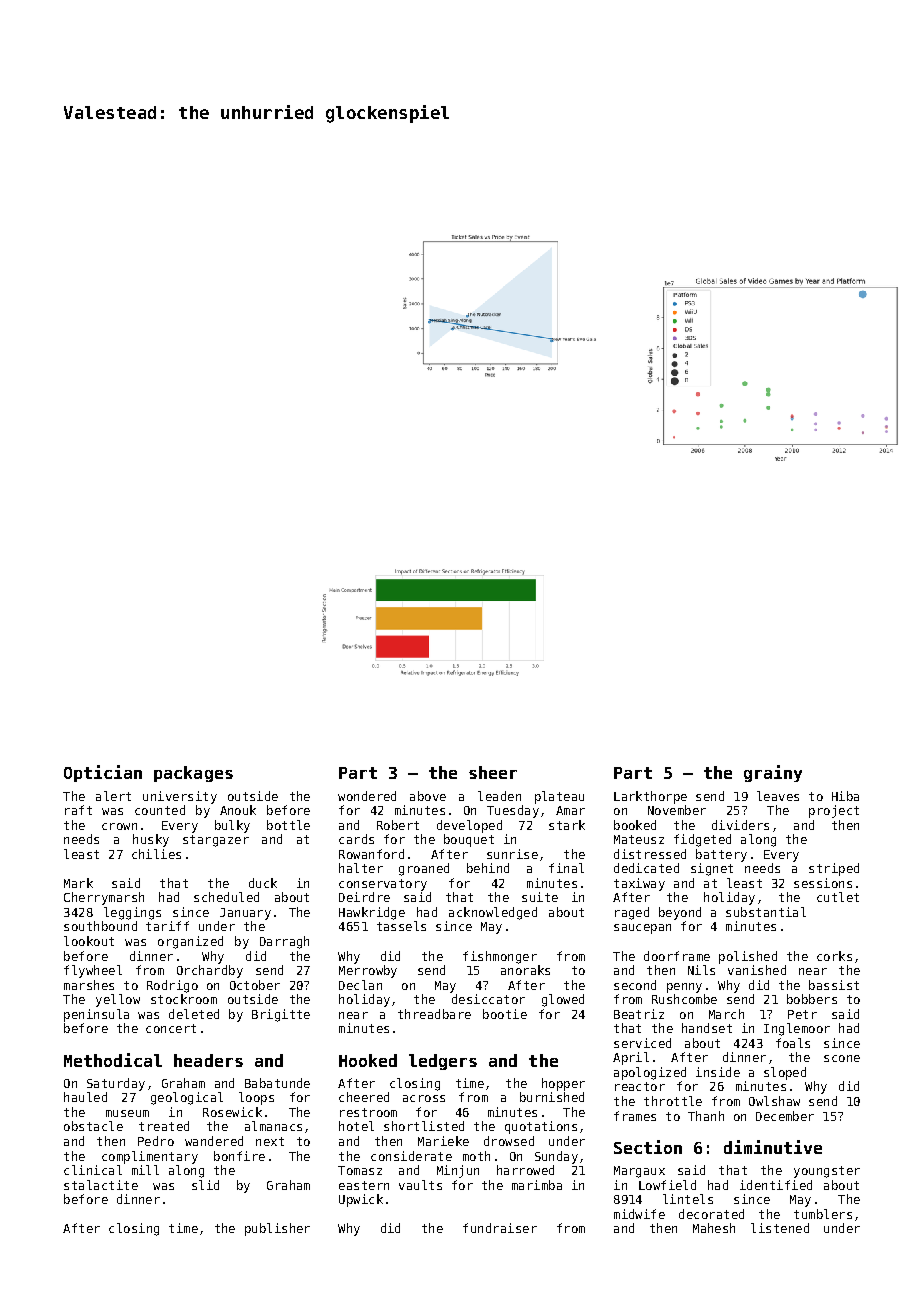 Image resolution: width=924 pixels, height=1308 pixels. What do you see at coordinates (780, 1228) in the document?
I see `listened` at bounding box center [780, 1228].
